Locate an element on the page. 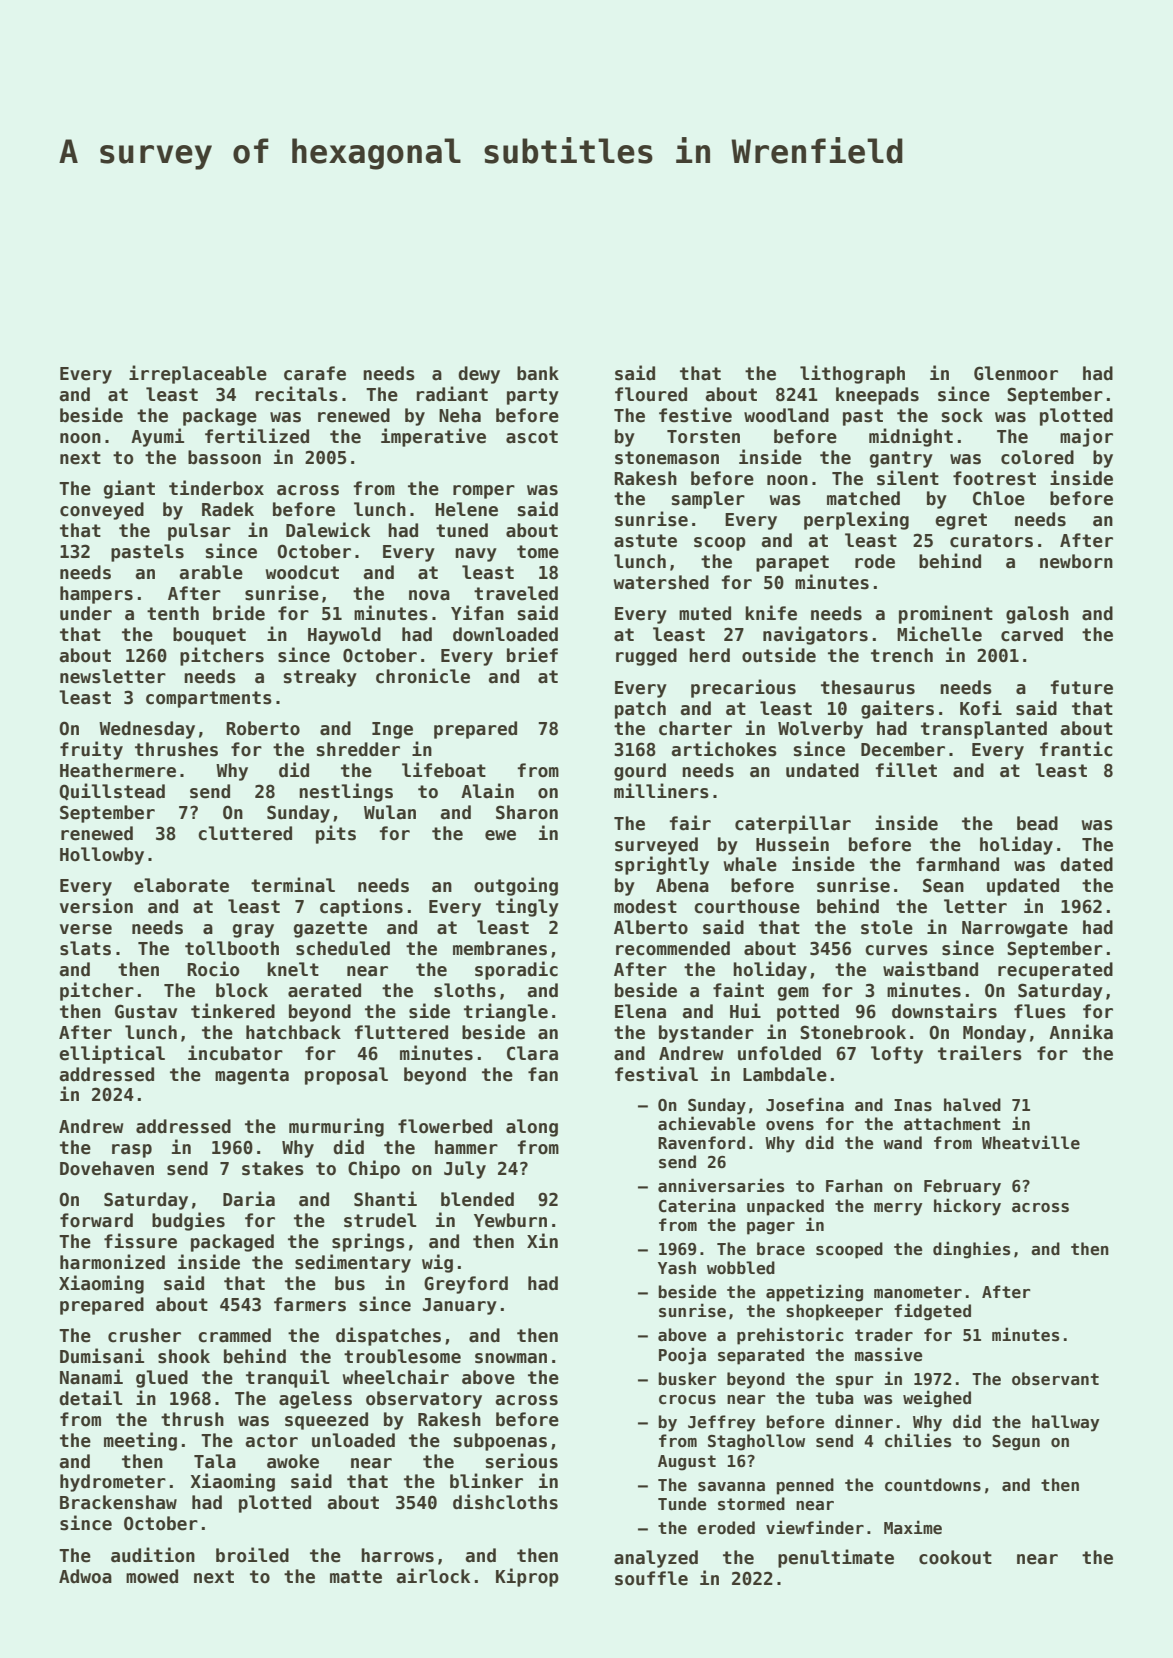 This image has height=1658, width=1173. imperative is located at coordinates (433, 437).
